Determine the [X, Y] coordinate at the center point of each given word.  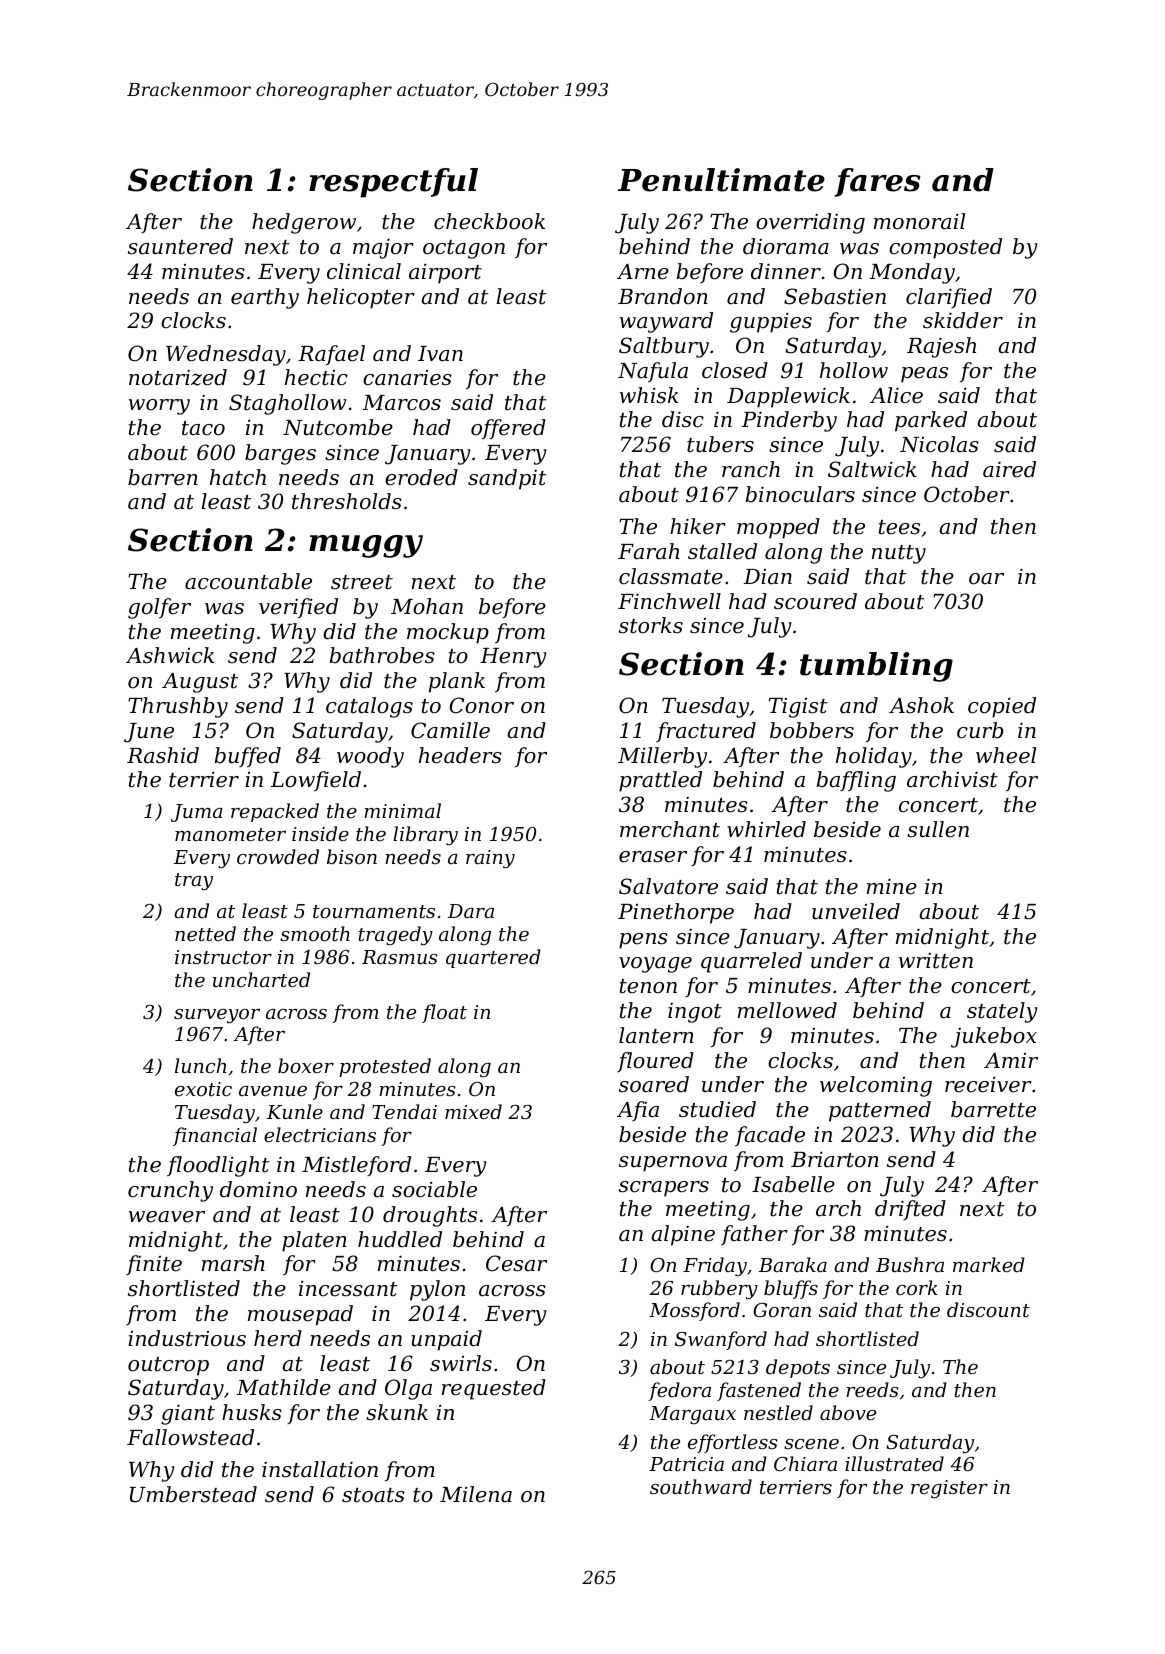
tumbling [876, 667]
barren [163, 477]
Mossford [694, 1311]
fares [877, 182]
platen [314, 1241]
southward [701, 1486]
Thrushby [178, 707]
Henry [513, 658]
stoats [373, 1495]
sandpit [507, 479]
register [949, 1489]
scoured [815, 601]
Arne [643, 272]
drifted [910, 1210]
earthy [265, 298]
